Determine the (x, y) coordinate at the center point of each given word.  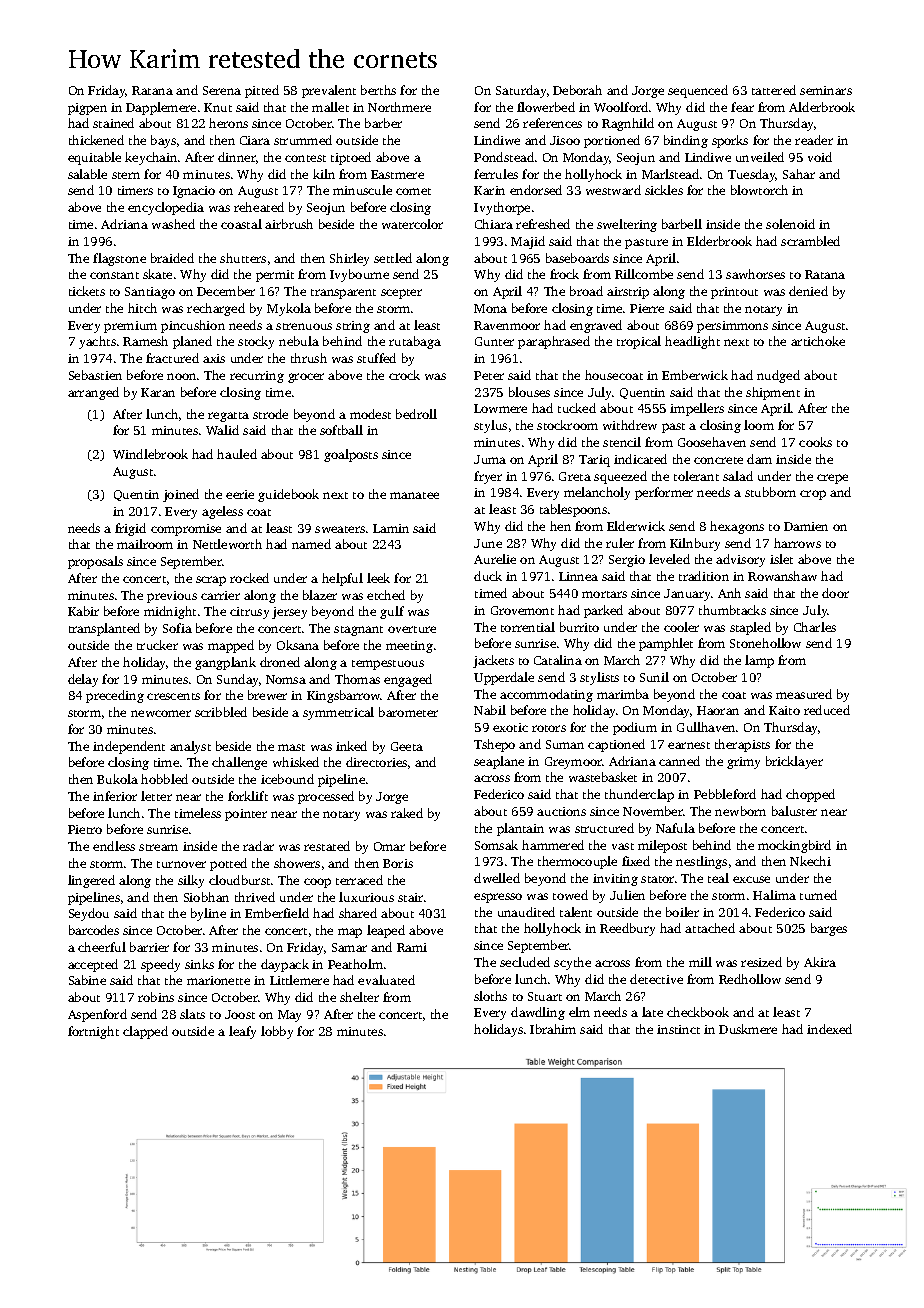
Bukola (117, 779)
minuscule (362, 190)
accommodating (546, 695)
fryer (488, 477)
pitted (262, 91)
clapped (145, 1032)
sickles (664, 190)
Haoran (718, 710)
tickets (87, 291)
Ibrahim (553, 1029)
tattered (774, 90)
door (835, 593)
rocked (249, 578)
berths (378, 90)
